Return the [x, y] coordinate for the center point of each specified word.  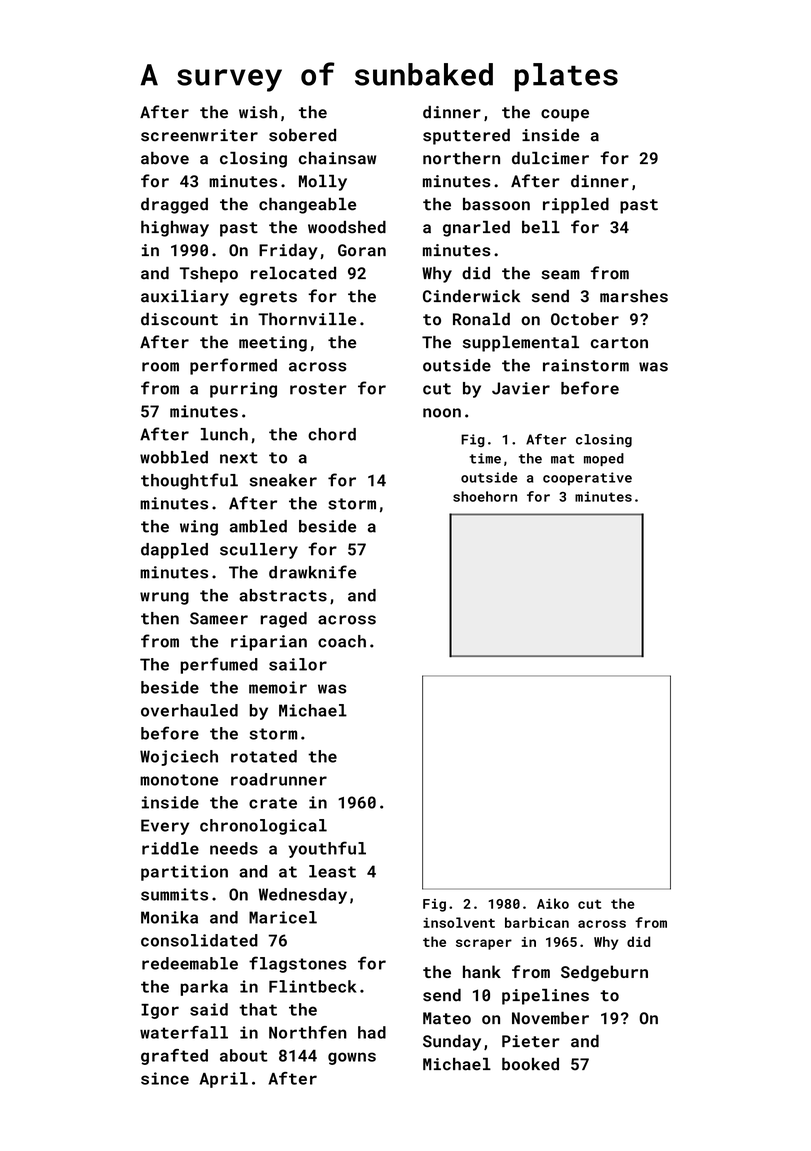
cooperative [587, 479]
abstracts [283, 595]
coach [342, 641]
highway [175, 228]
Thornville [307, 319]
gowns [352, 1058]
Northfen [308, 1032]
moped [604, 459]
